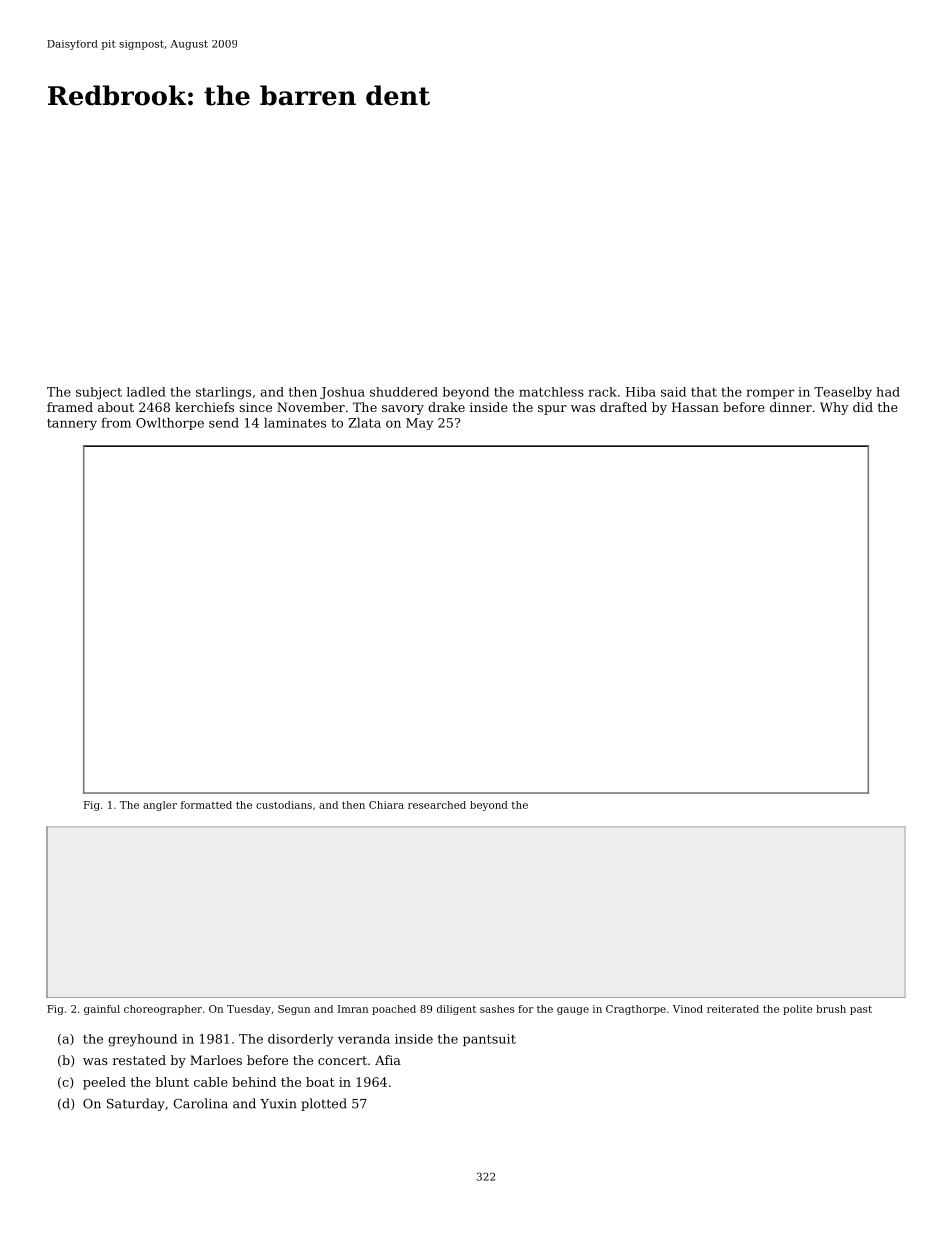 This document has height=1233, width=952. Describe the element at coordinates (200, 1103) in the document. I see `Carolina` at that location.
